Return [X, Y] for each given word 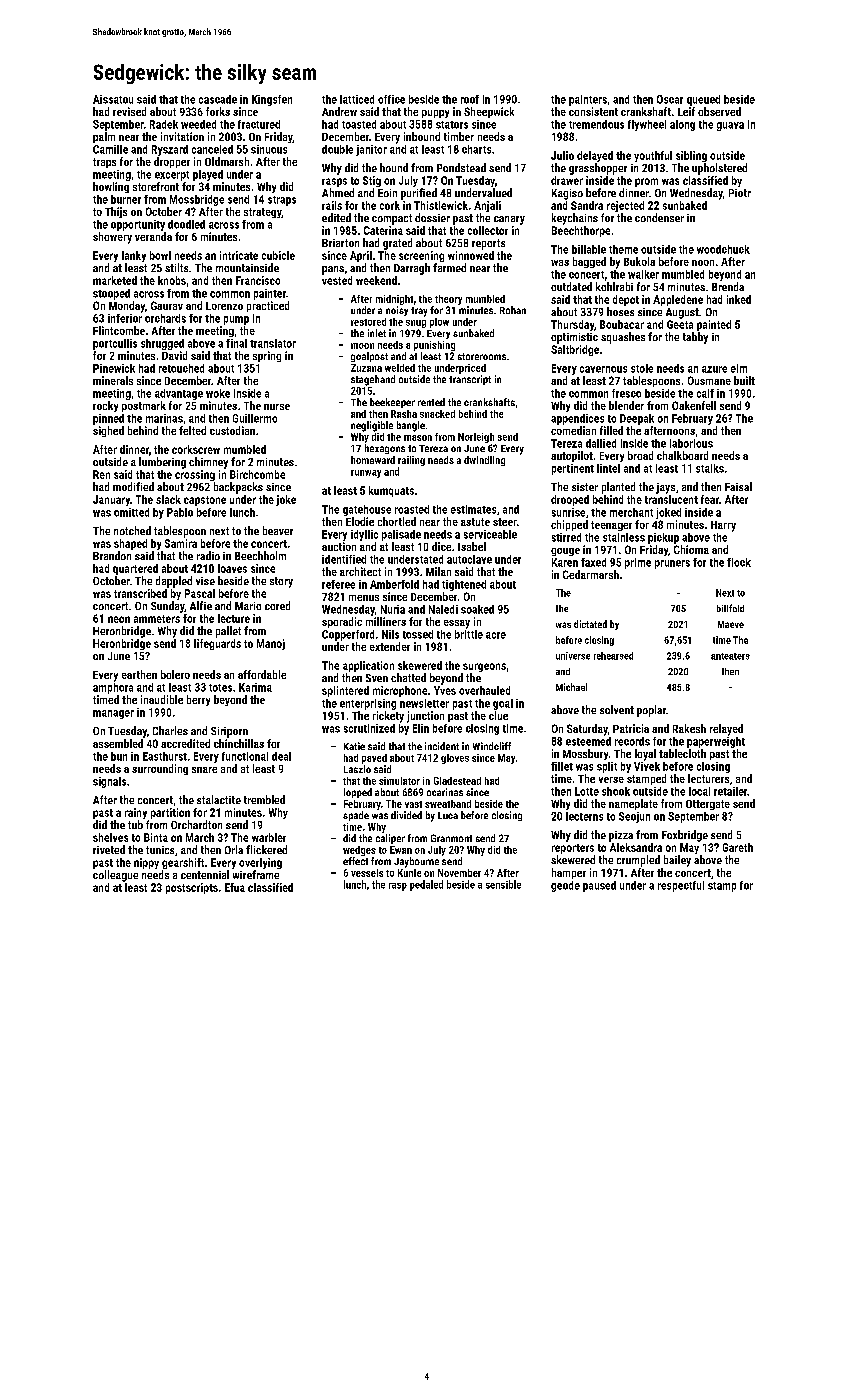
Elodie [360, 521]
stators [452, 125]
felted [192, 430]
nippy [146, 863]
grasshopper [598, 169]
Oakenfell [694, 405]
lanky [134, 256]
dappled [174, 582]
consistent [593, 111]
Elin [421, 728]
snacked [437, 414]
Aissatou [113, 99]
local [699, 791]
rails [332, 205]
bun [119, 756]
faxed [593, 562]
